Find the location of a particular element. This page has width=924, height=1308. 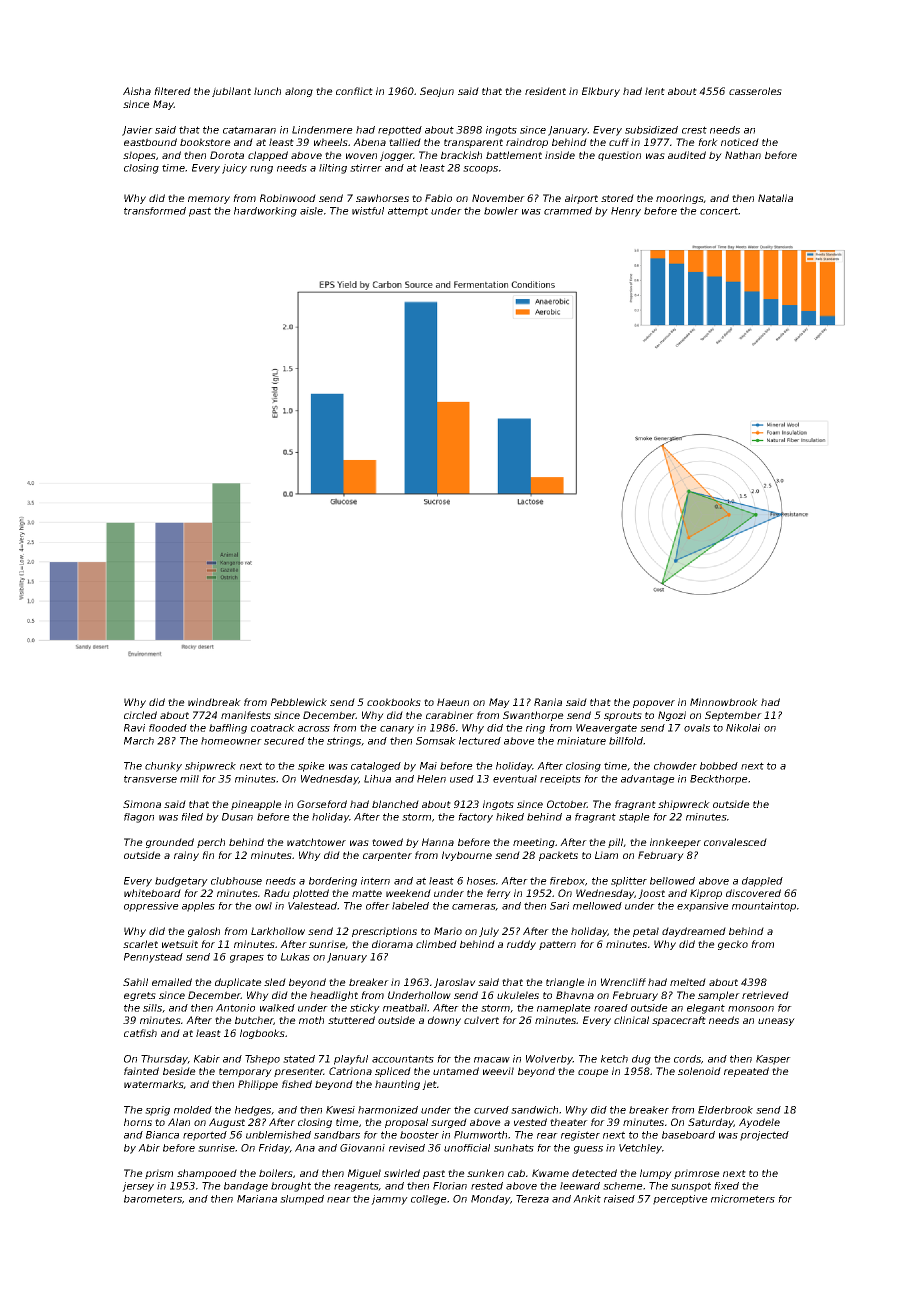

circled is located at coordinates (140, 715).
